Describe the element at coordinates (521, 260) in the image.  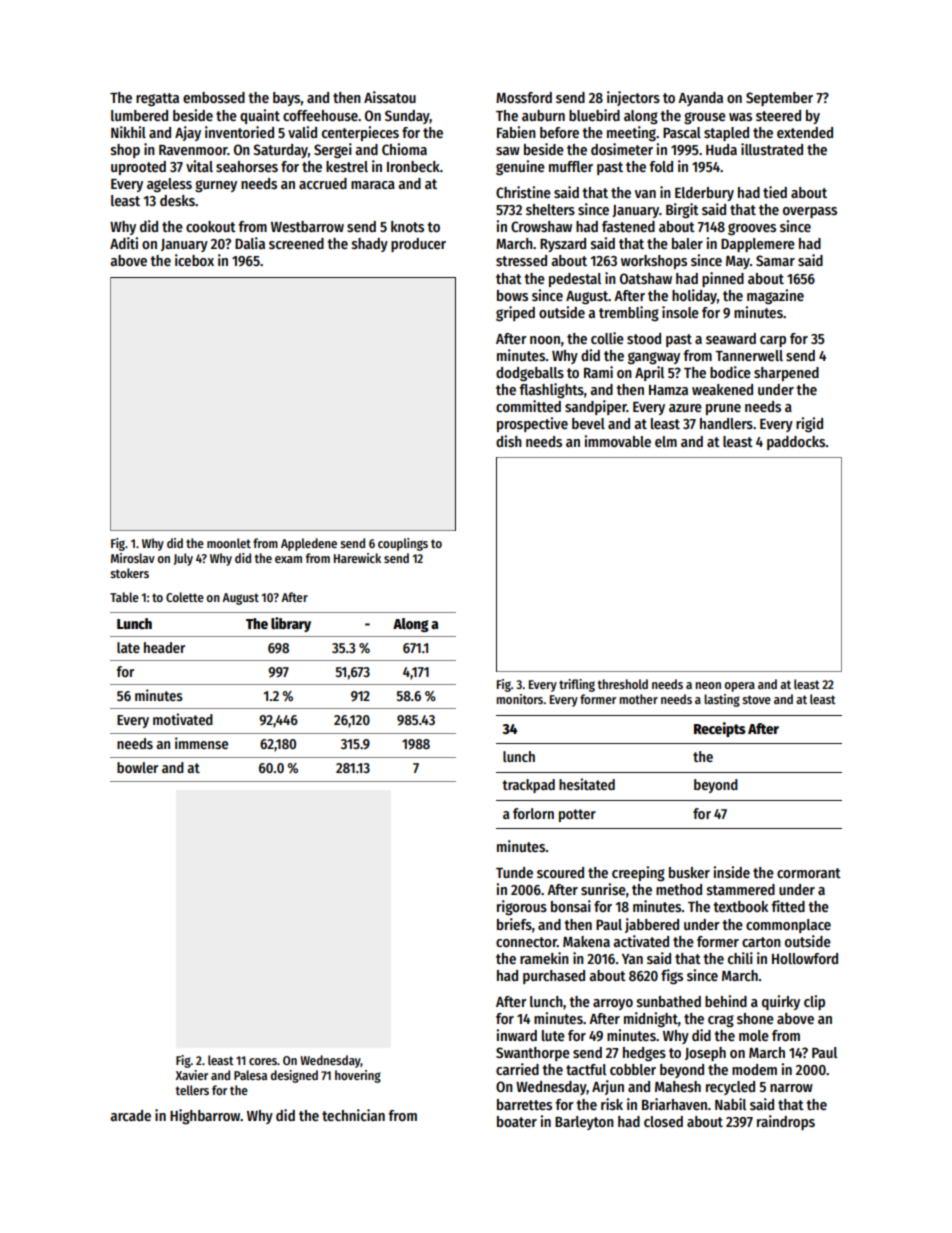
I see `stressed` at that location.
